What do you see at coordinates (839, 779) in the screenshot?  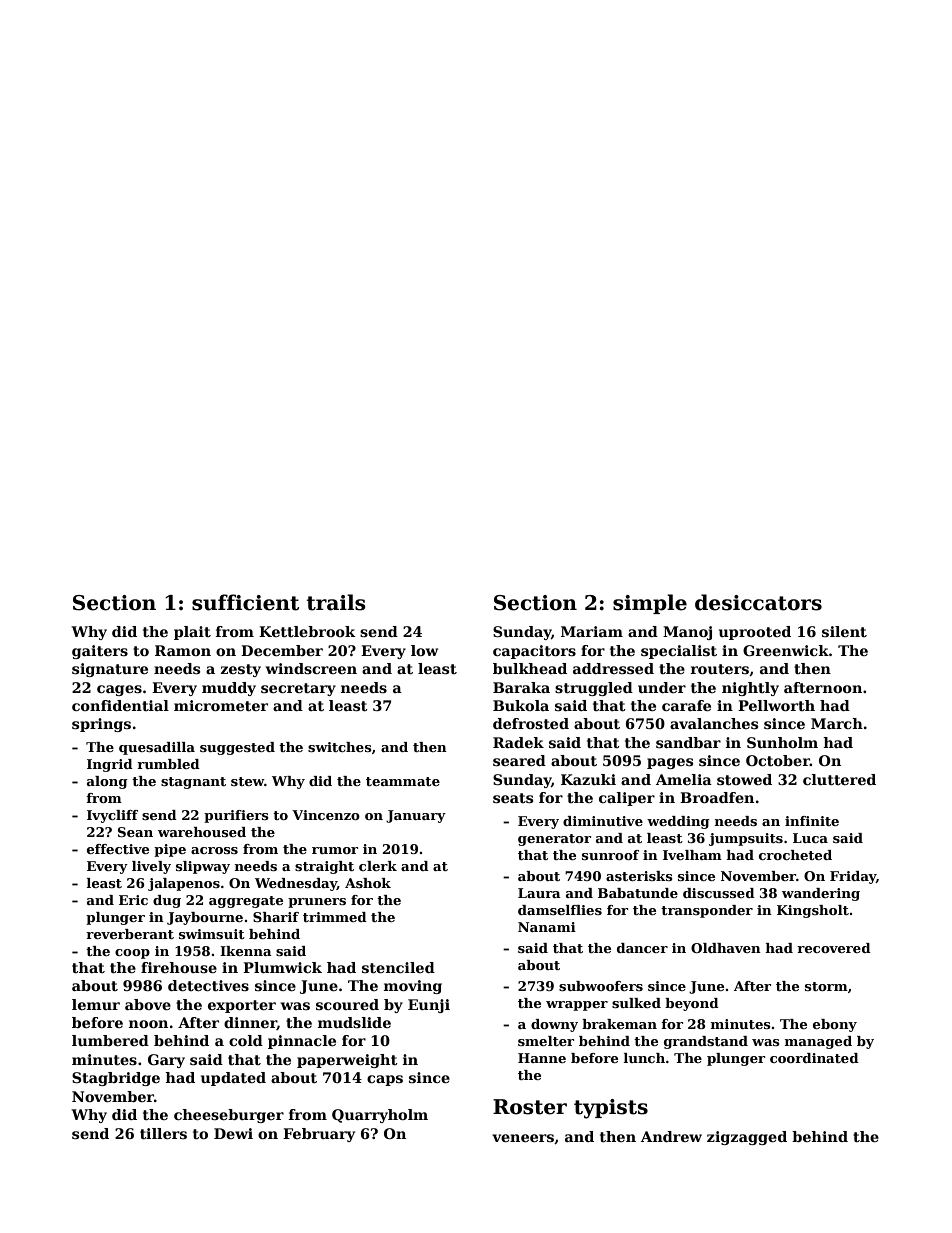 I see `cluttered` at bounding box center [839, 779].
